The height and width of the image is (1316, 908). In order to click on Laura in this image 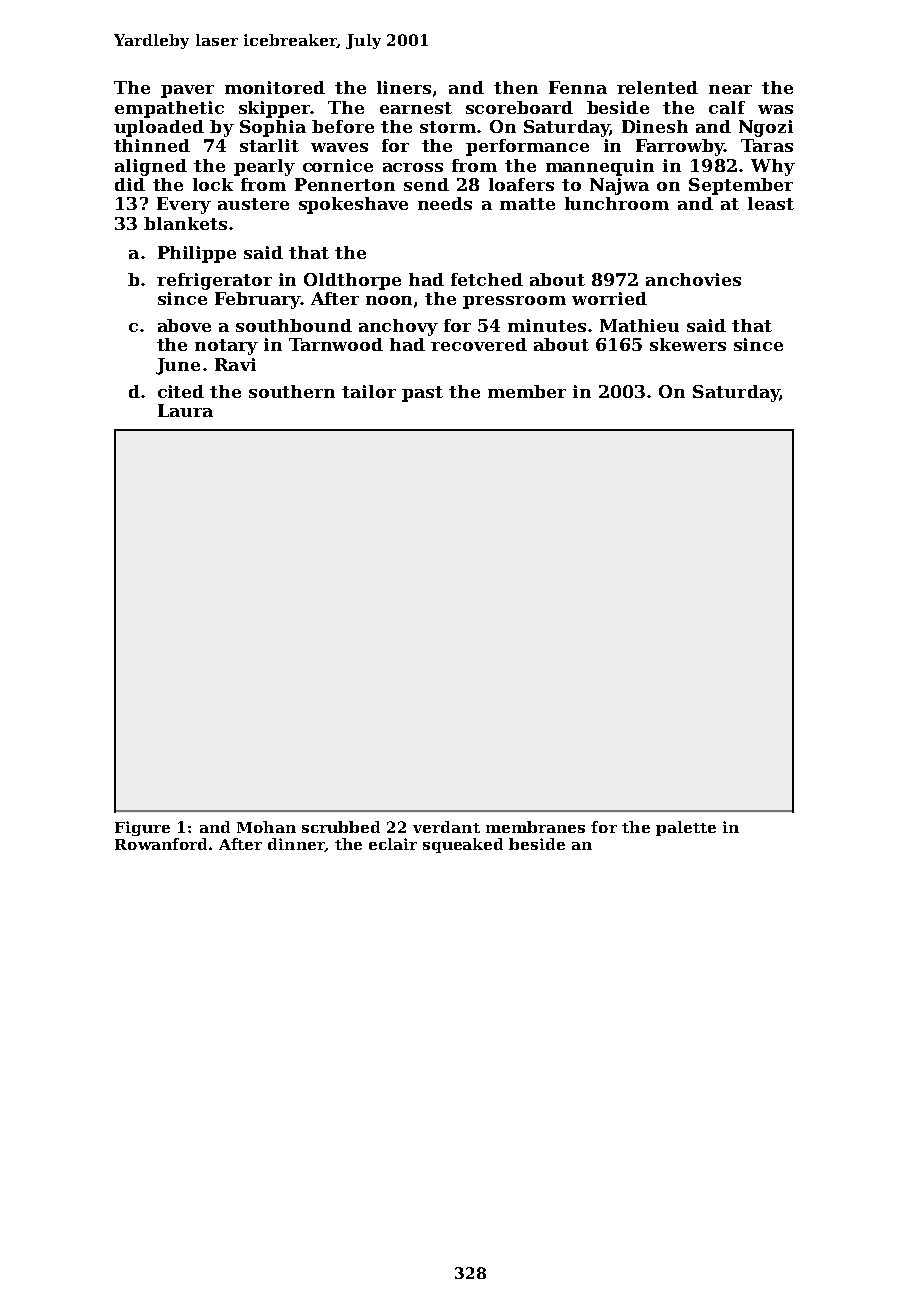, I will do `click(185, 410)`.
